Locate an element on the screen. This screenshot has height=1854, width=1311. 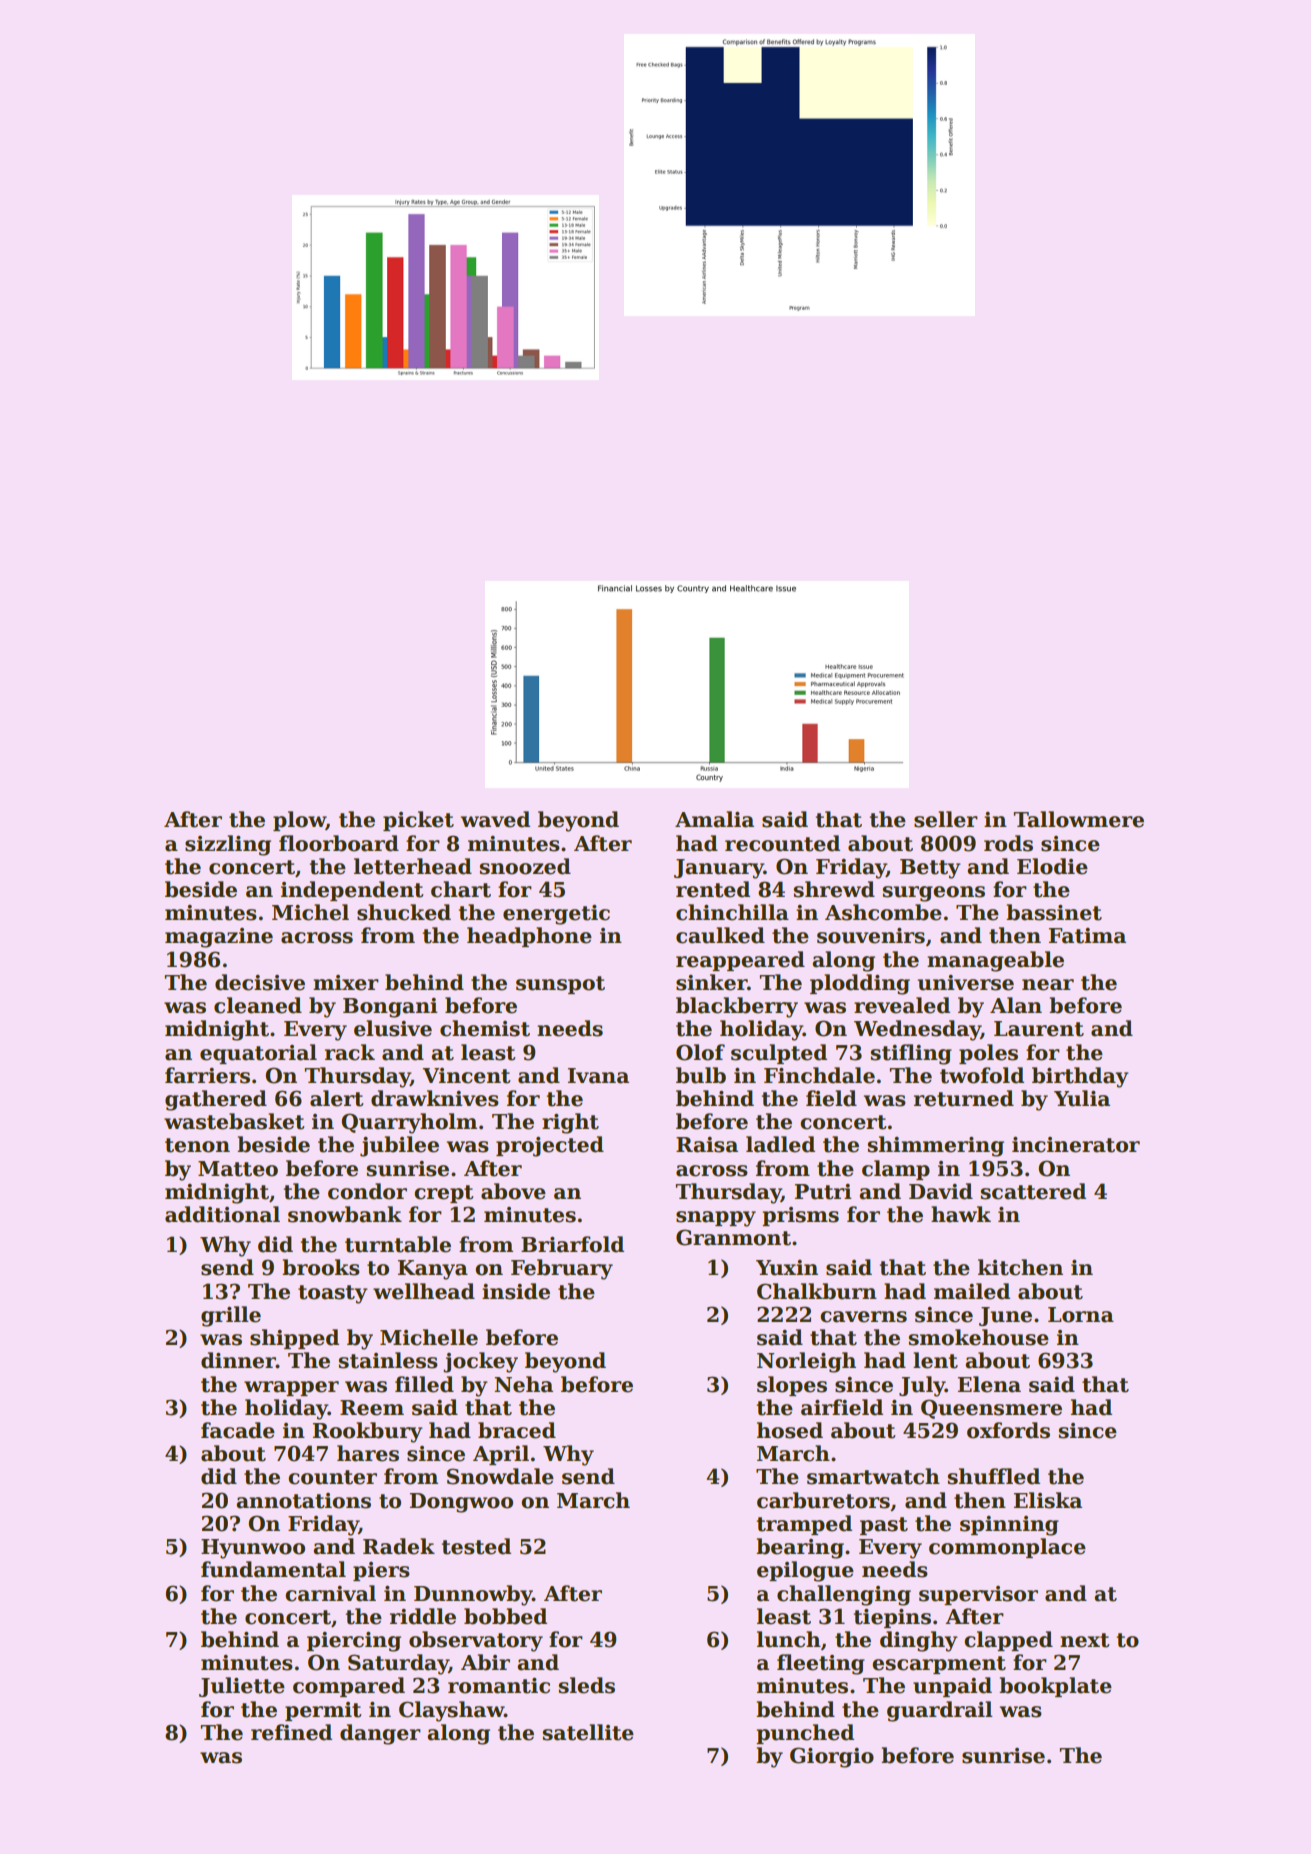
Hyunwoo is located at coordinates (253, 1549).
